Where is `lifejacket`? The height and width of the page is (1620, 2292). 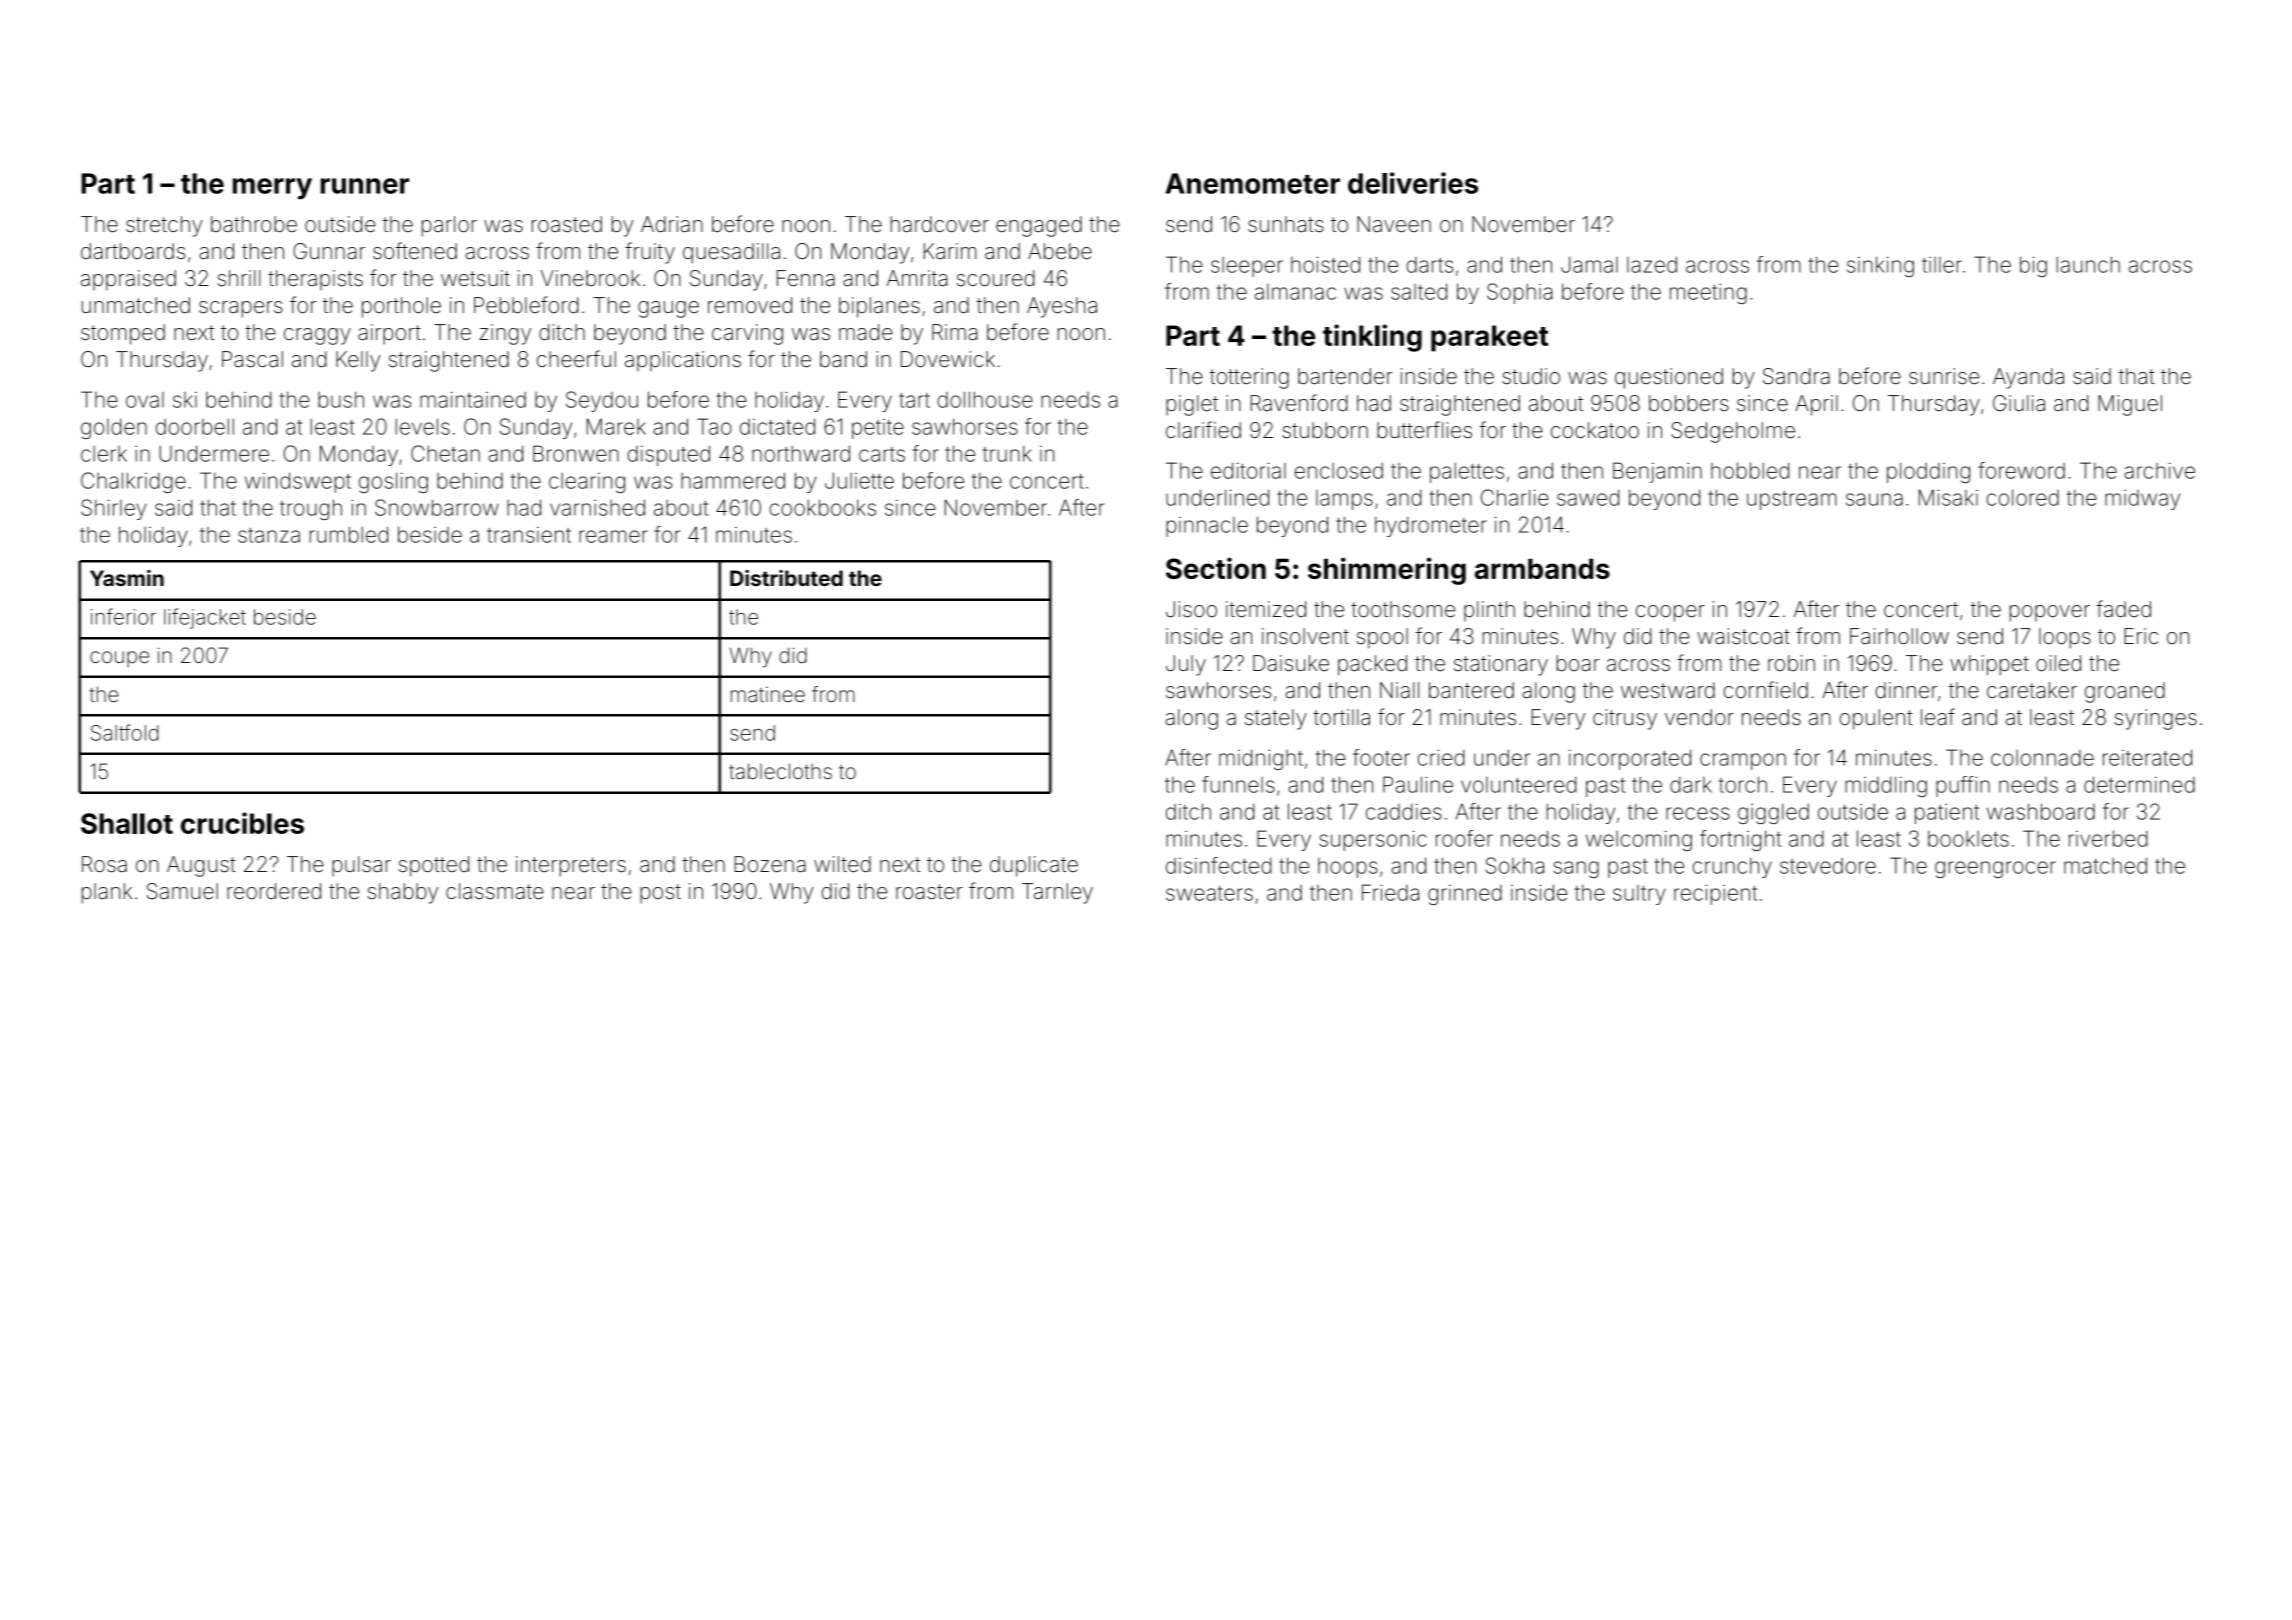 lifejacket is located at coordinates (205, 618).
